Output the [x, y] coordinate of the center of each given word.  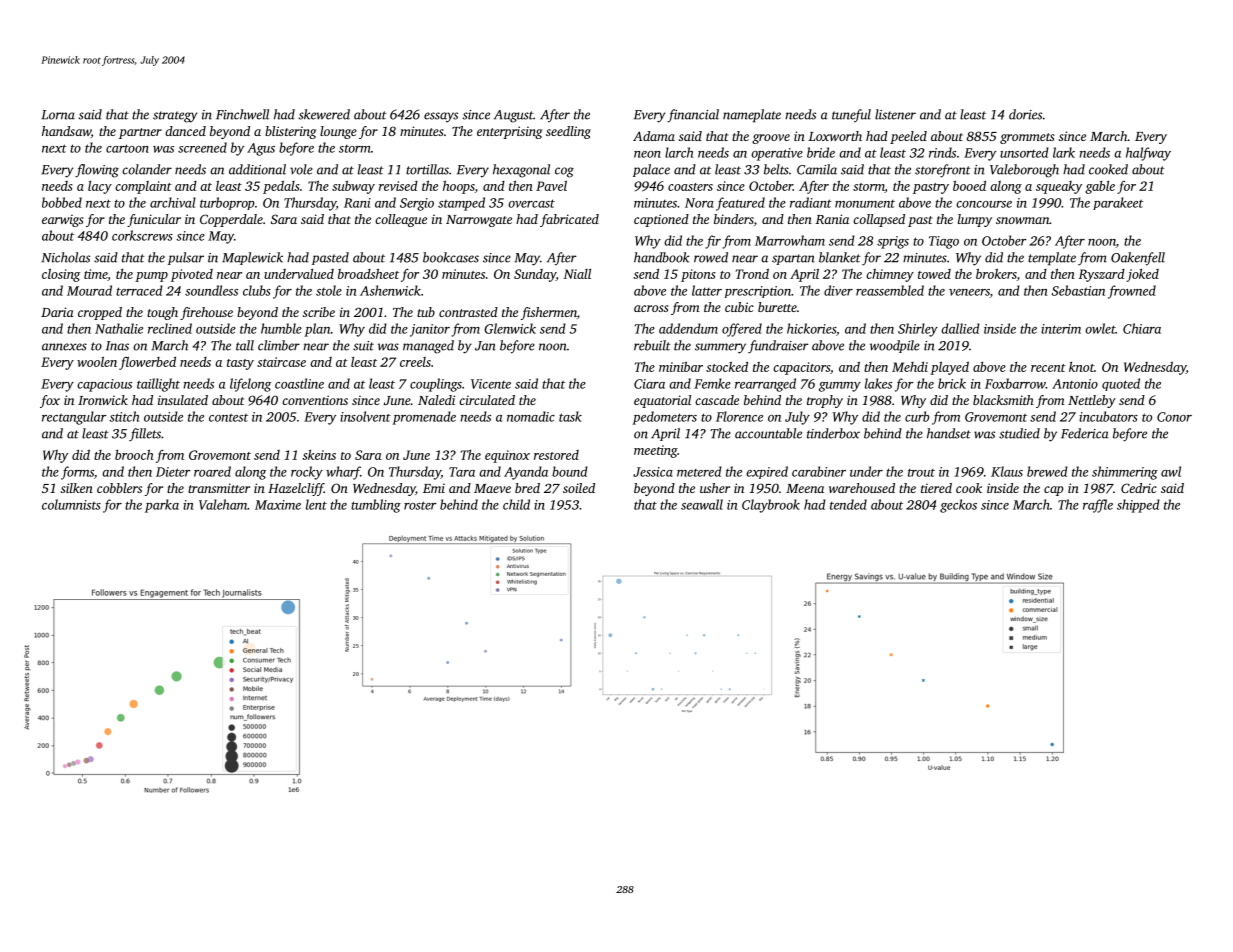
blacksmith [1003, 400]
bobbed [62, 202]
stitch [124, 416]
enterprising [509, 132]
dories [1025, 114]
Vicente [491, 384]
